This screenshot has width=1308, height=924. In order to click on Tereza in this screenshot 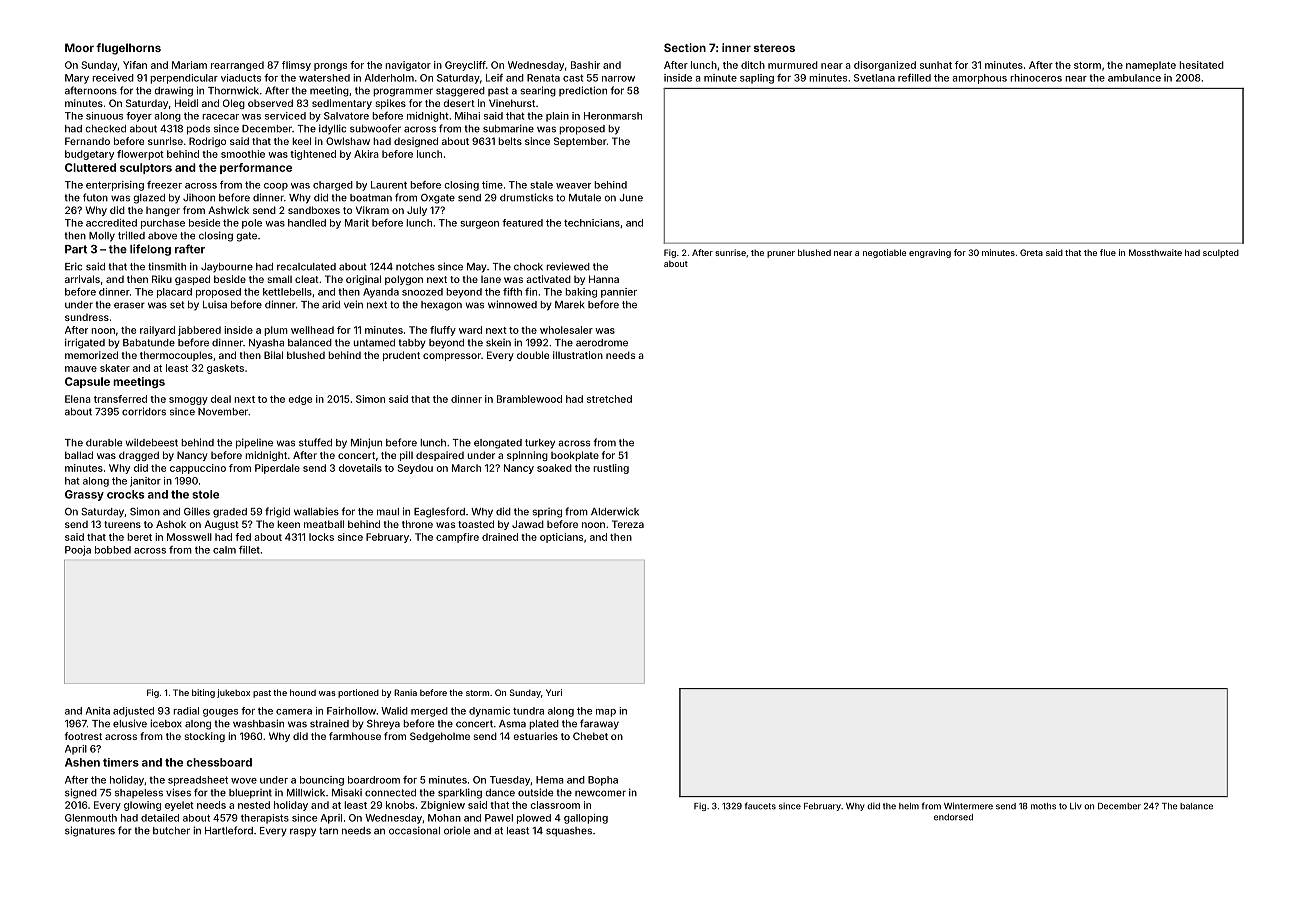, I will do `click(628, 524)`.
